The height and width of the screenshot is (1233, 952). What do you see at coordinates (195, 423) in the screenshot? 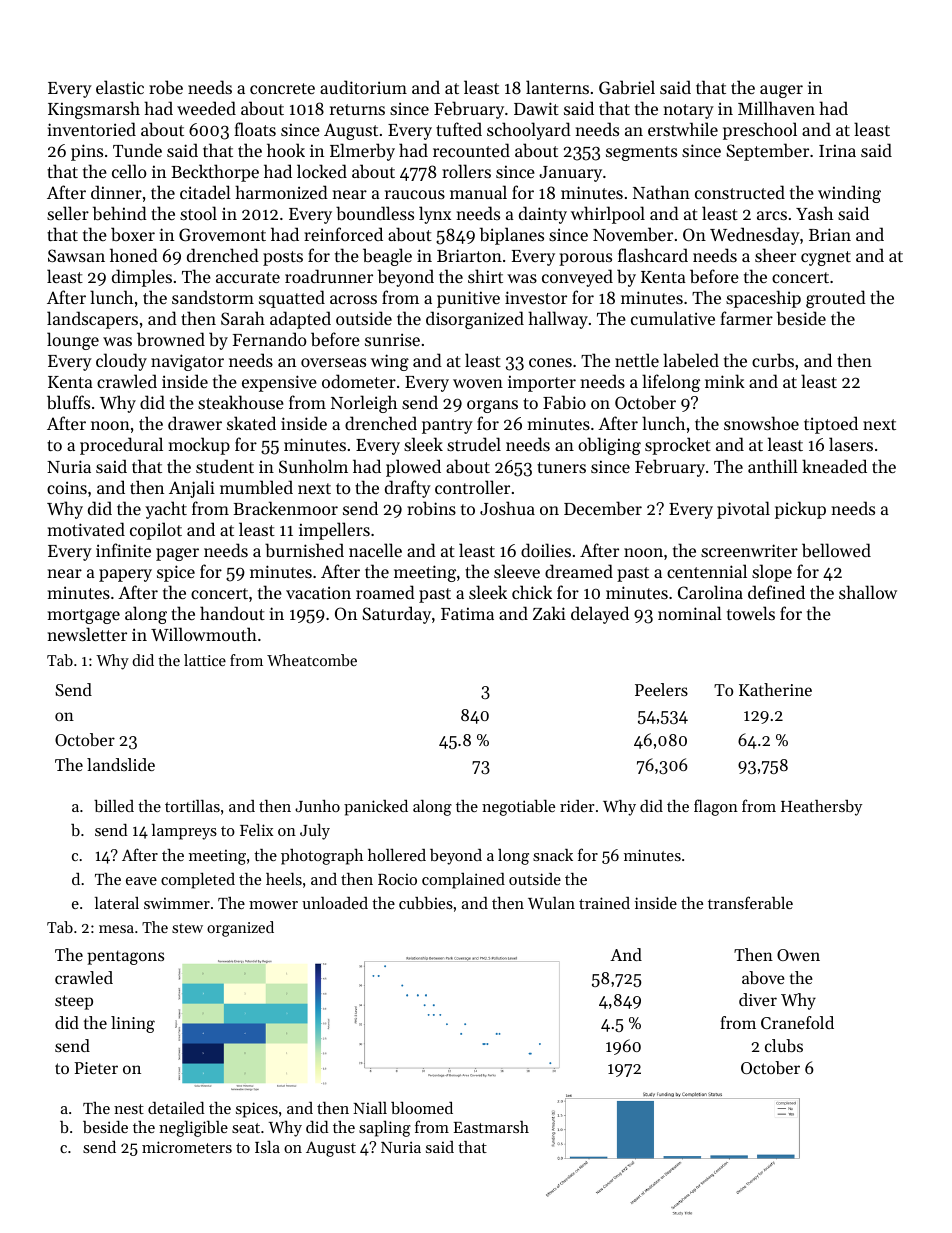
I see `drawer` at bounding box center [195, 423].
